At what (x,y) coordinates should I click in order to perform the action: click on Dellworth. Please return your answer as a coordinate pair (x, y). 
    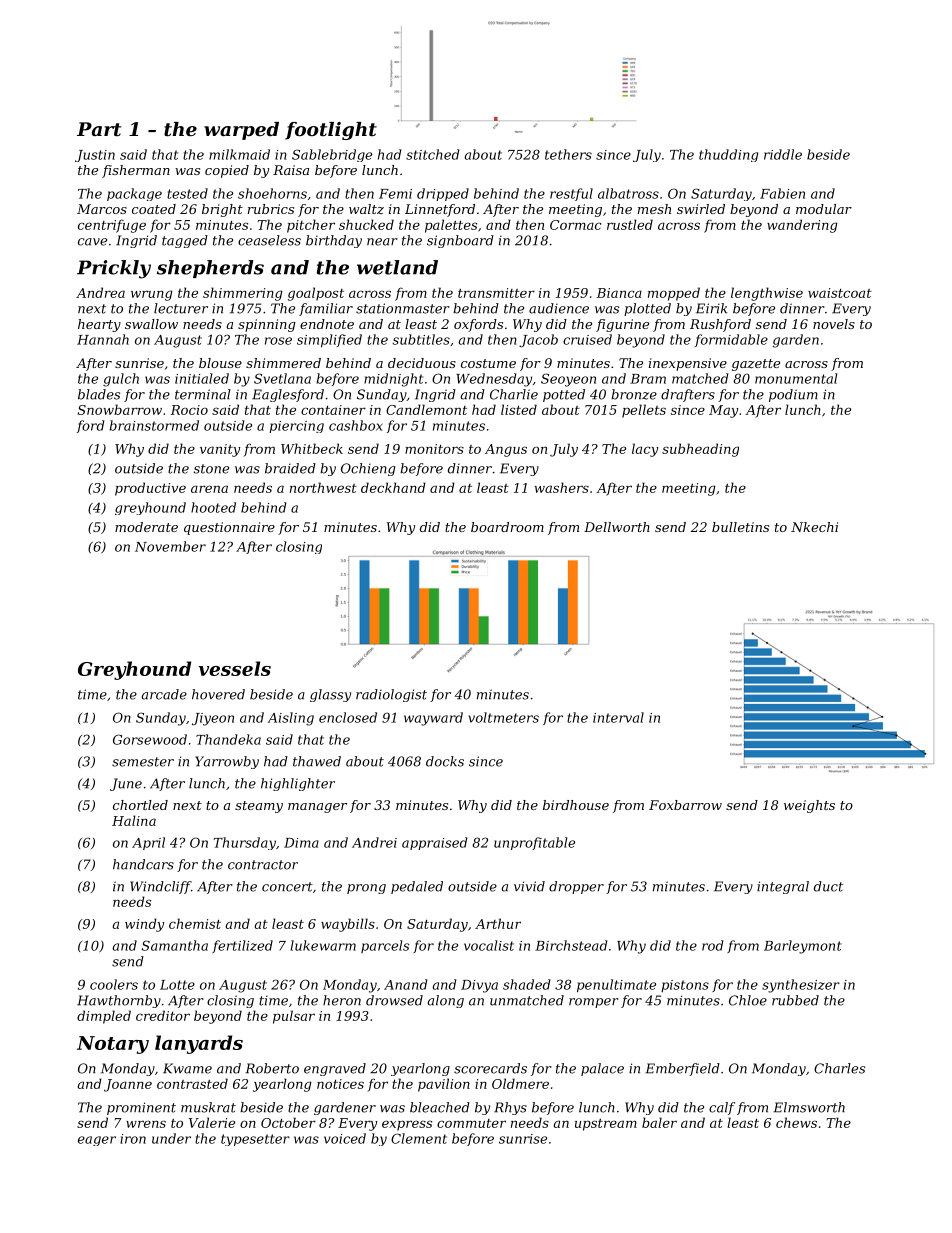
    Looking at the image, I should click on (617, 527).
